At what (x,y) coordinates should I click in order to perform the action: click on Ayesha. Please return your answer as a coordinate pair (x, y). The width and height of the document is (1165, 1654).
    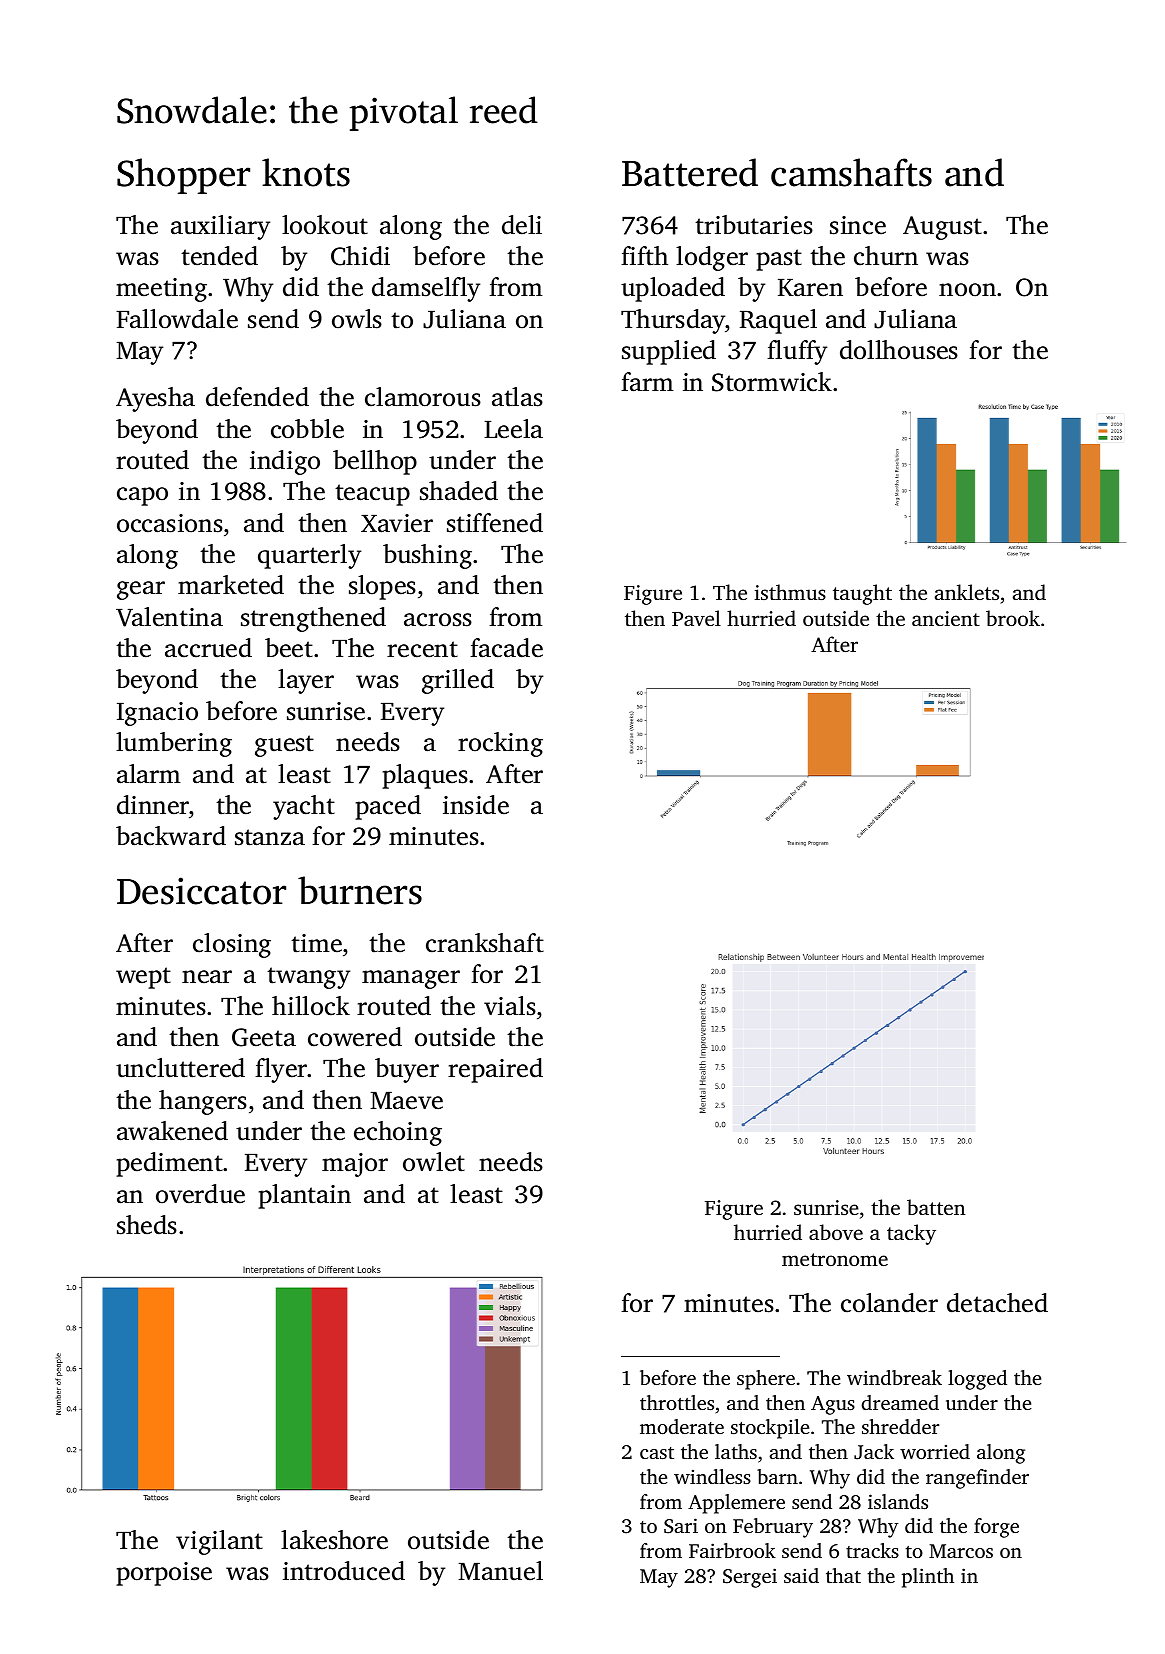
    Looking at the image, I should click on (155, 399).
